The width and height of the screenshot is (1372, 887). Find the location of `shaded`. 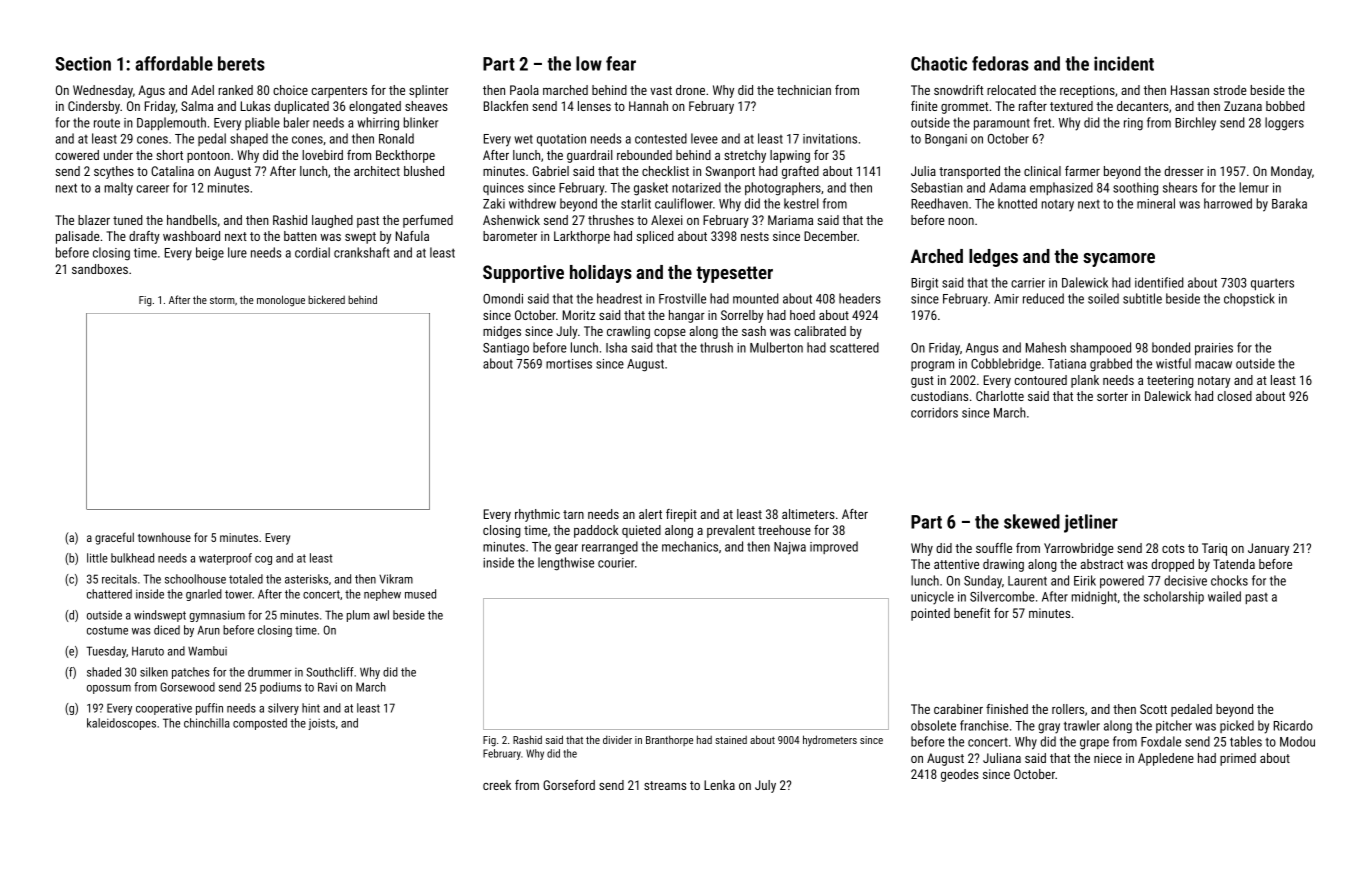

shaded is located at coordinates (104, 672).
